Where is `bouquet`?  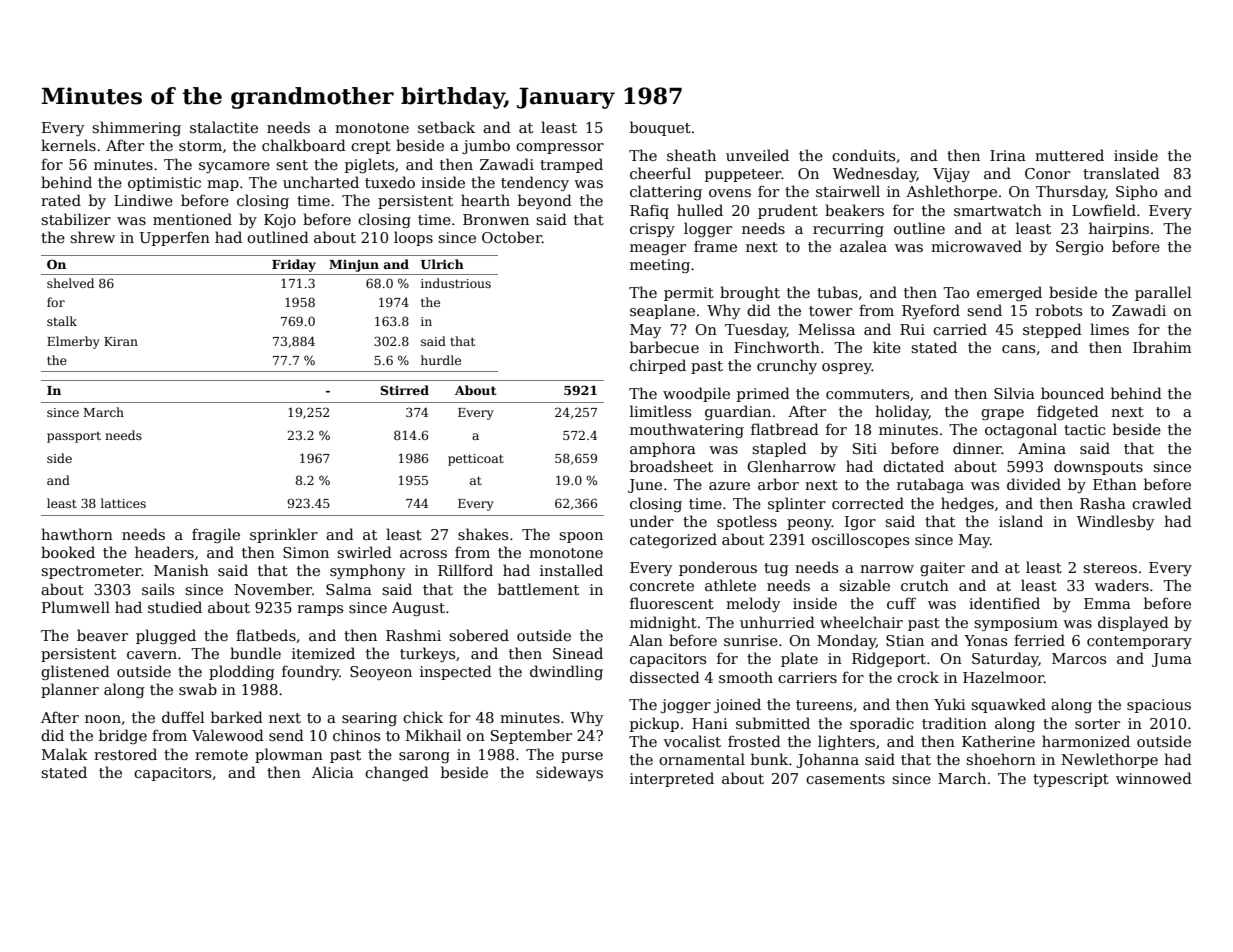 bouquet is located at coordinates (660, 128).
